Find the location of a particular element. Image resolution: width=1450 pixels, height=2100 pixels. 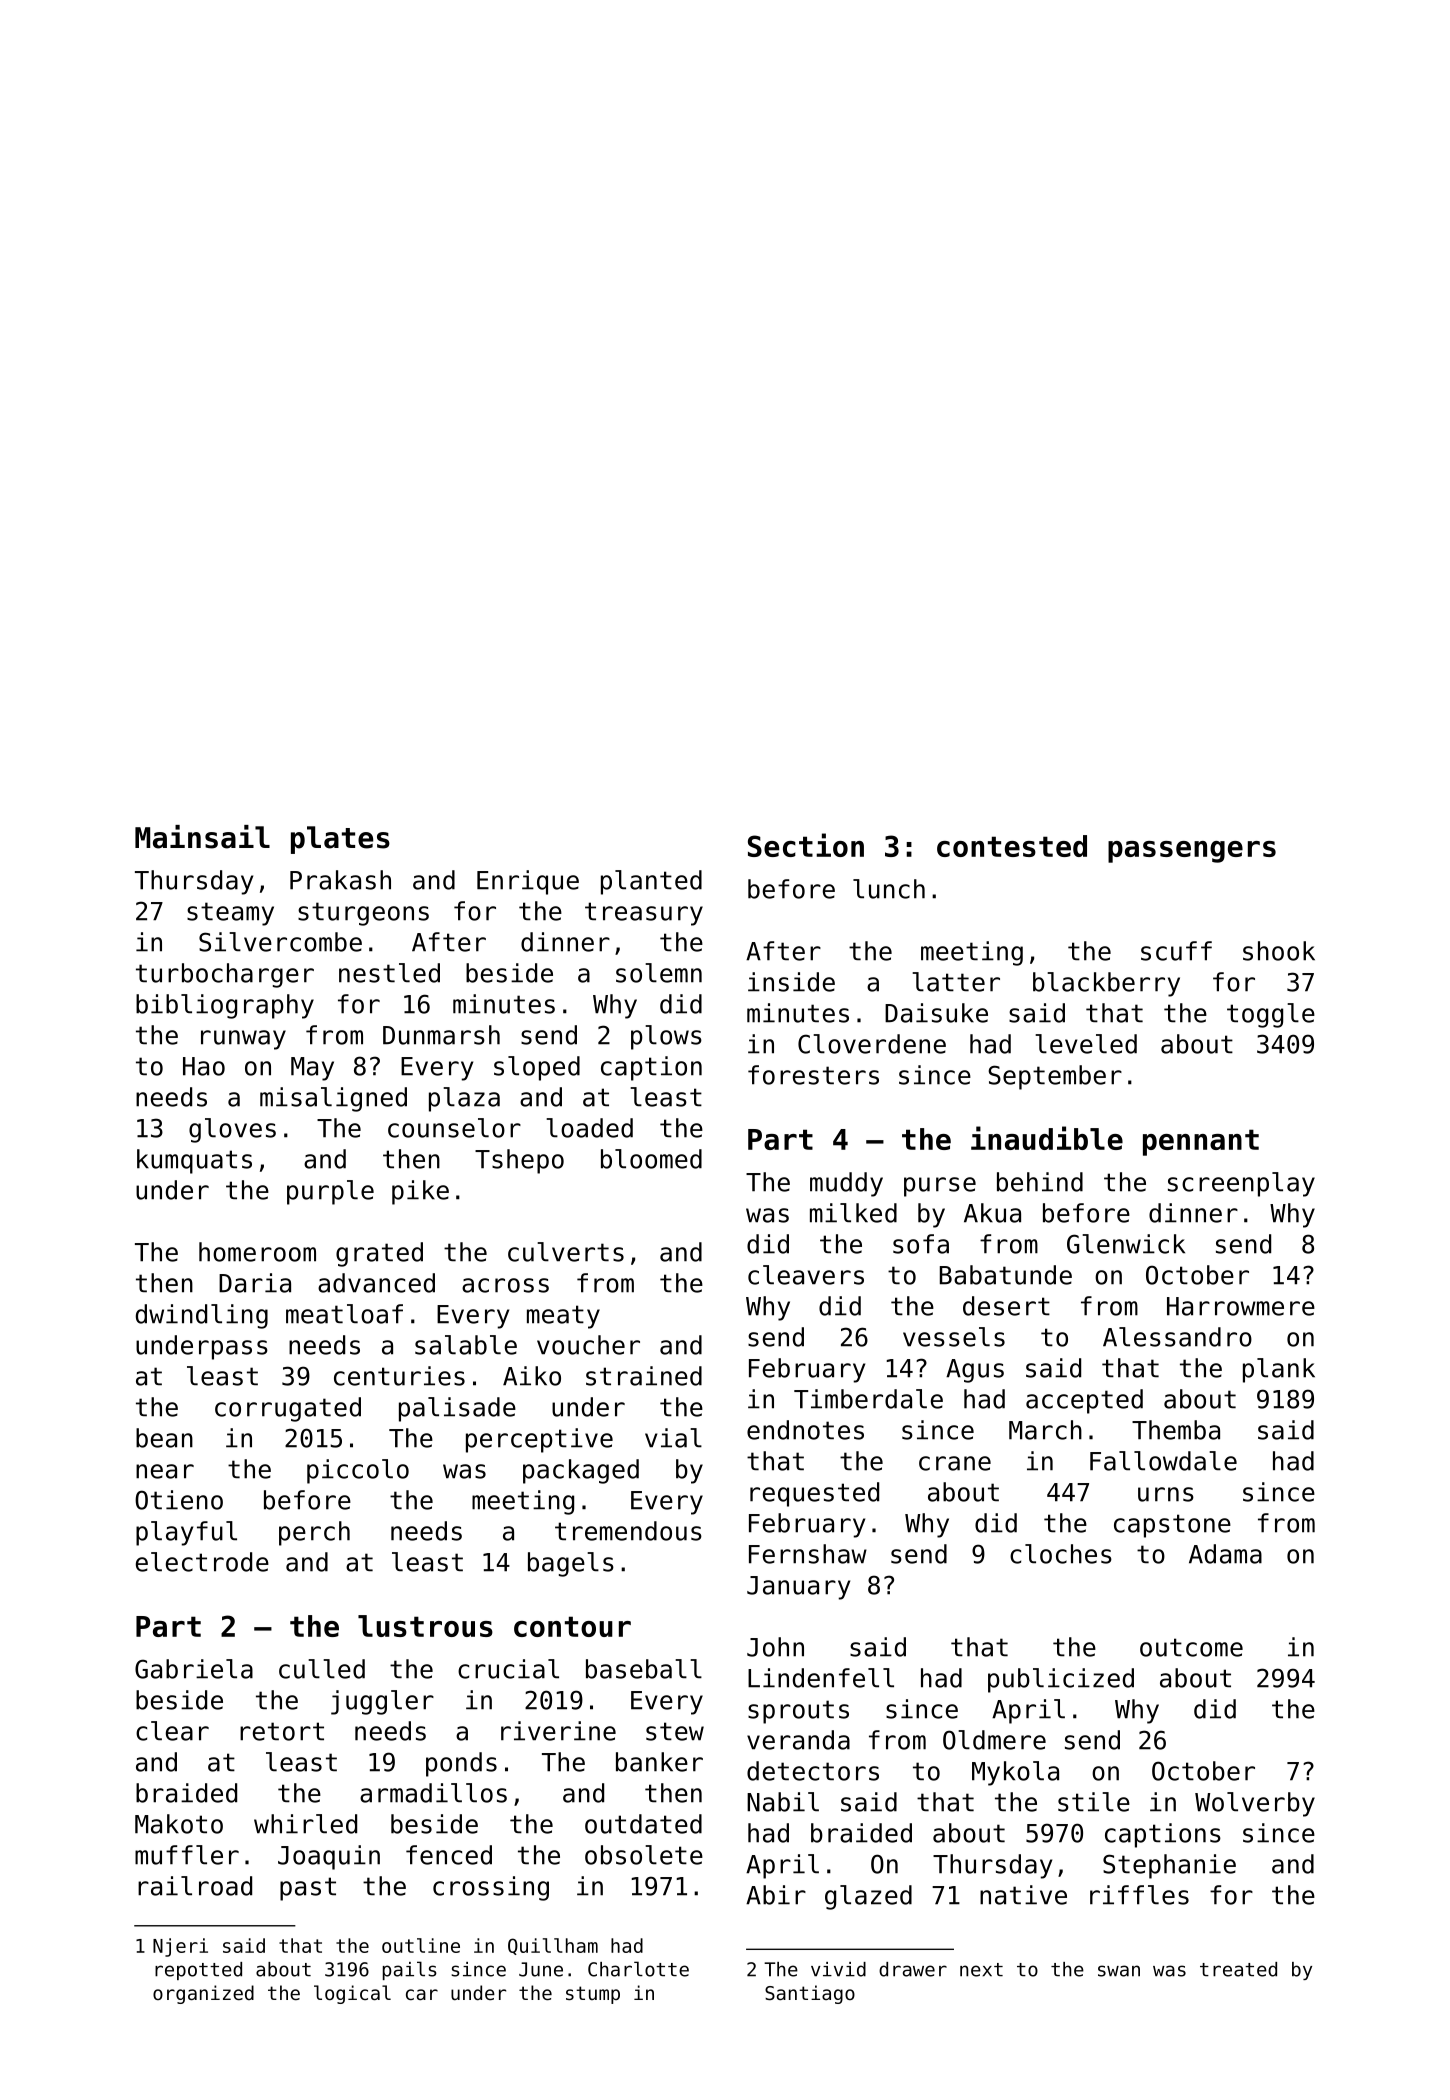

organized is located at coordinates (203, 1994).
